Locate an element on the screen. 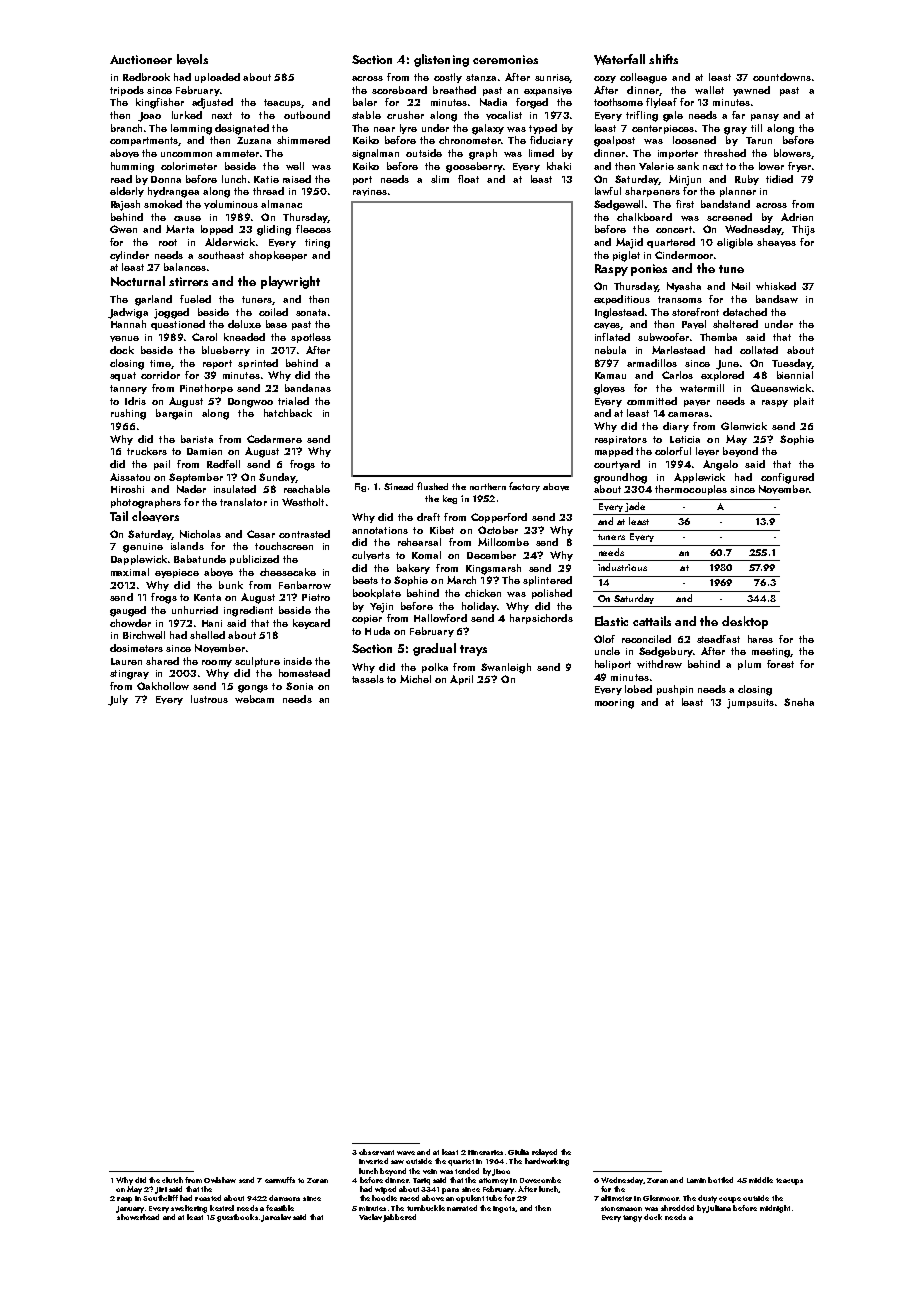  typed is located at coordinates (543, 129).
